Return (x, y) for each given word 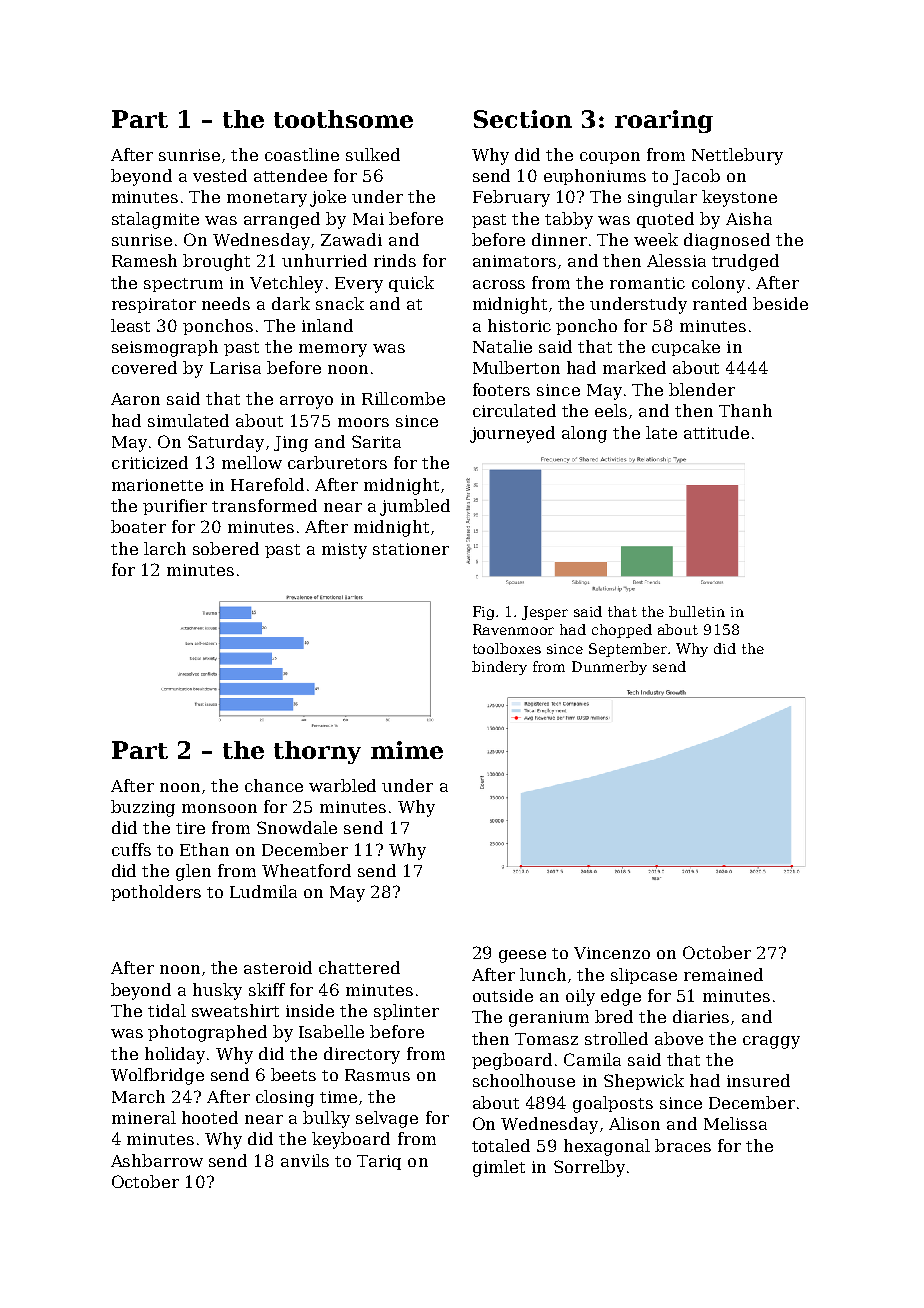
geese (522, 956)
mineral (144, 1117)
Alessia (676, 260)
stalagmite (155, 220)
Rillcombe (403, 398)
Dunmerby (609, 668)
